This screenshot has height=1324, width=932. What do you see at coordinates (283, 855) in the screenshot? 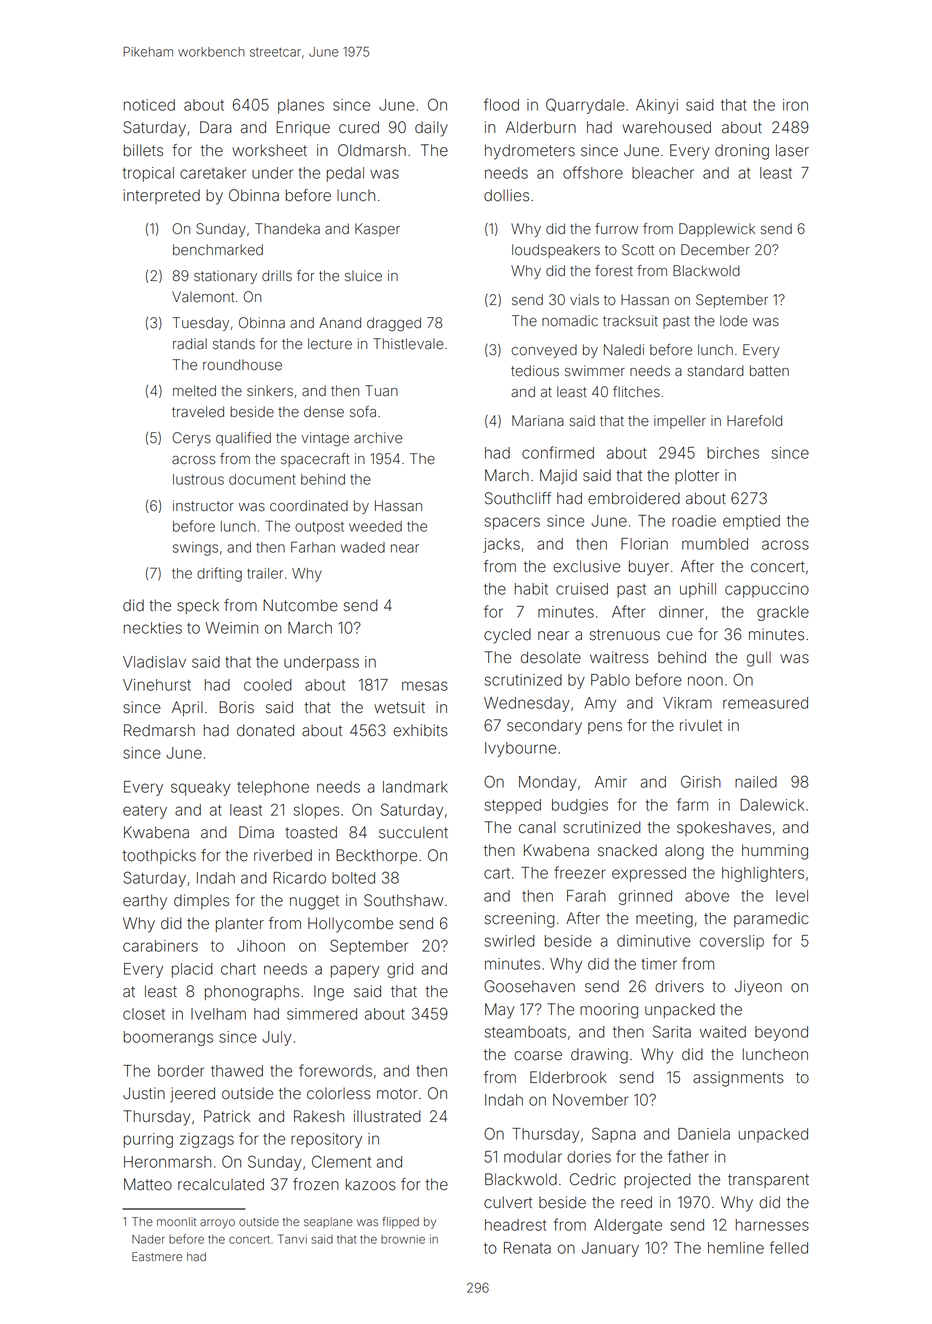
I see `riverbed` at bounding box center [283, 855].
